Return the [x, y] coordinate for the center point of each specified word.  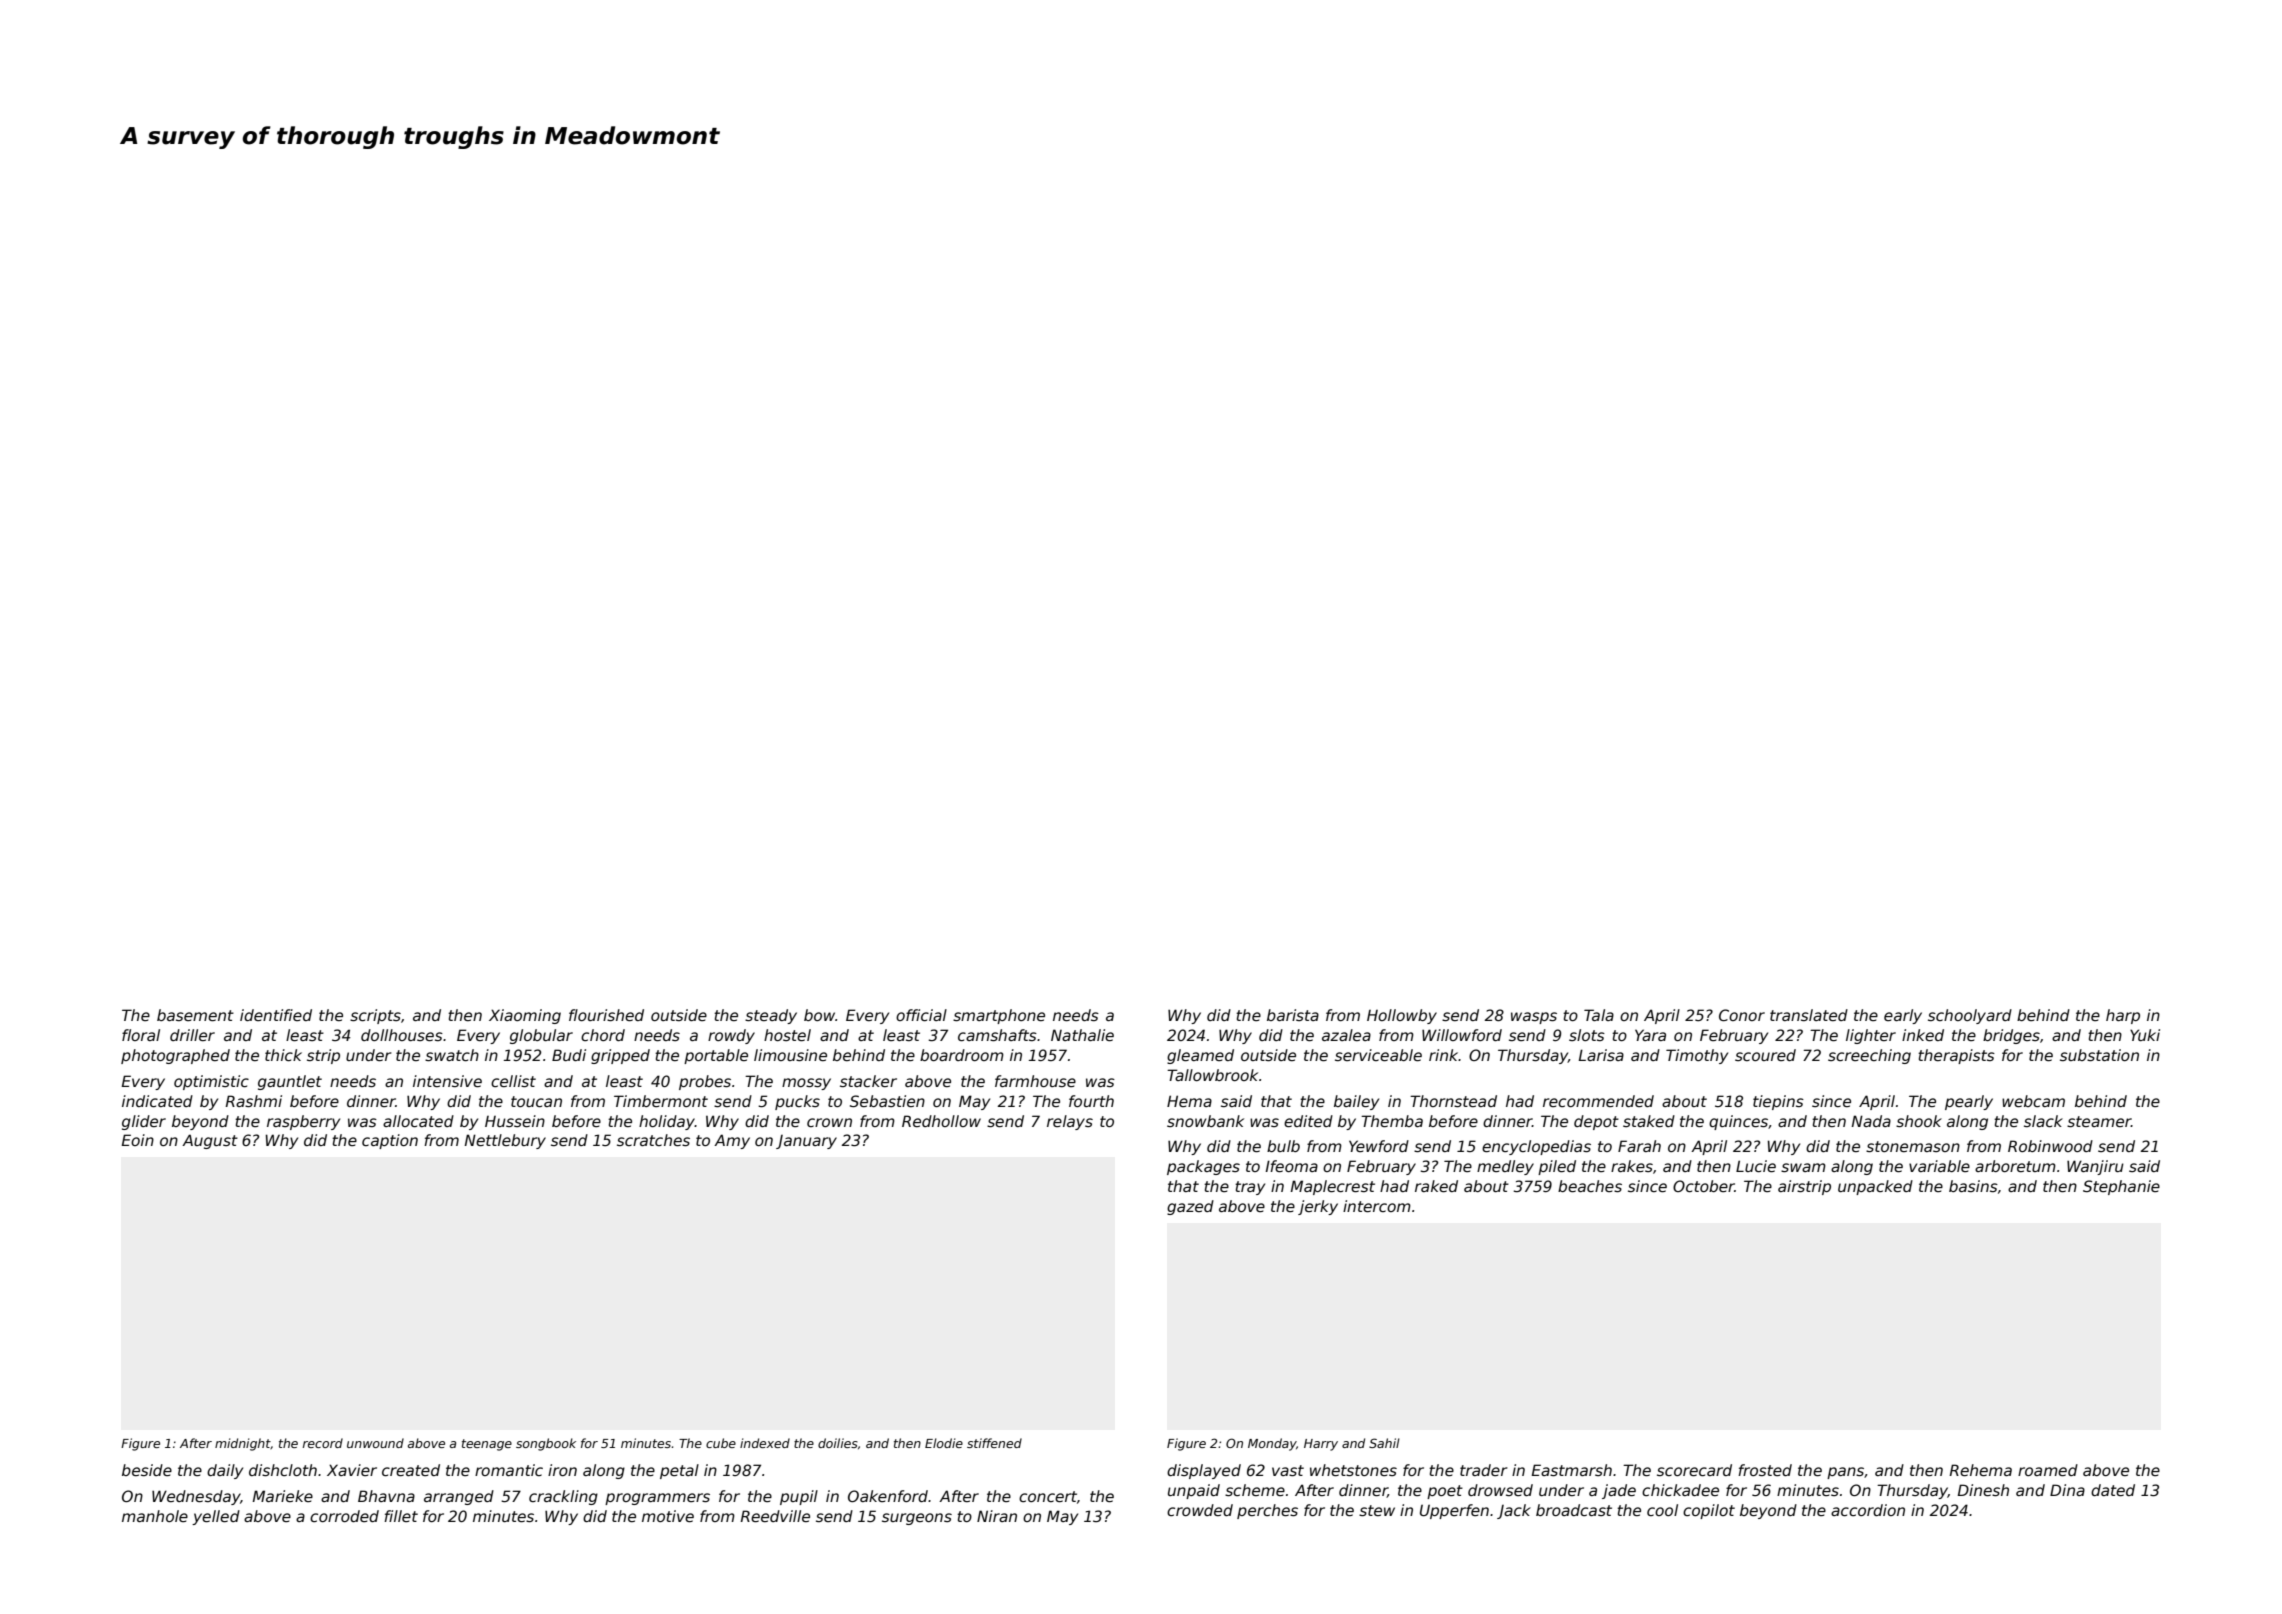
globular [541, 1036]
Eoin [137, 1140]
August [210, 1141]
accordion [1868, 1510]
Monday [1272, 1444]
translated [1809, 1015]
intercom [1377, 1206]
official [921, 1015]
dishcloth [283, 1470]
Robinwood [2050, 1146]
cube [721, 1443]
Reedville [775, 1516]
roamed [2048, 1470]
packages [1203, 1167]
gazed [1190, 1207]
